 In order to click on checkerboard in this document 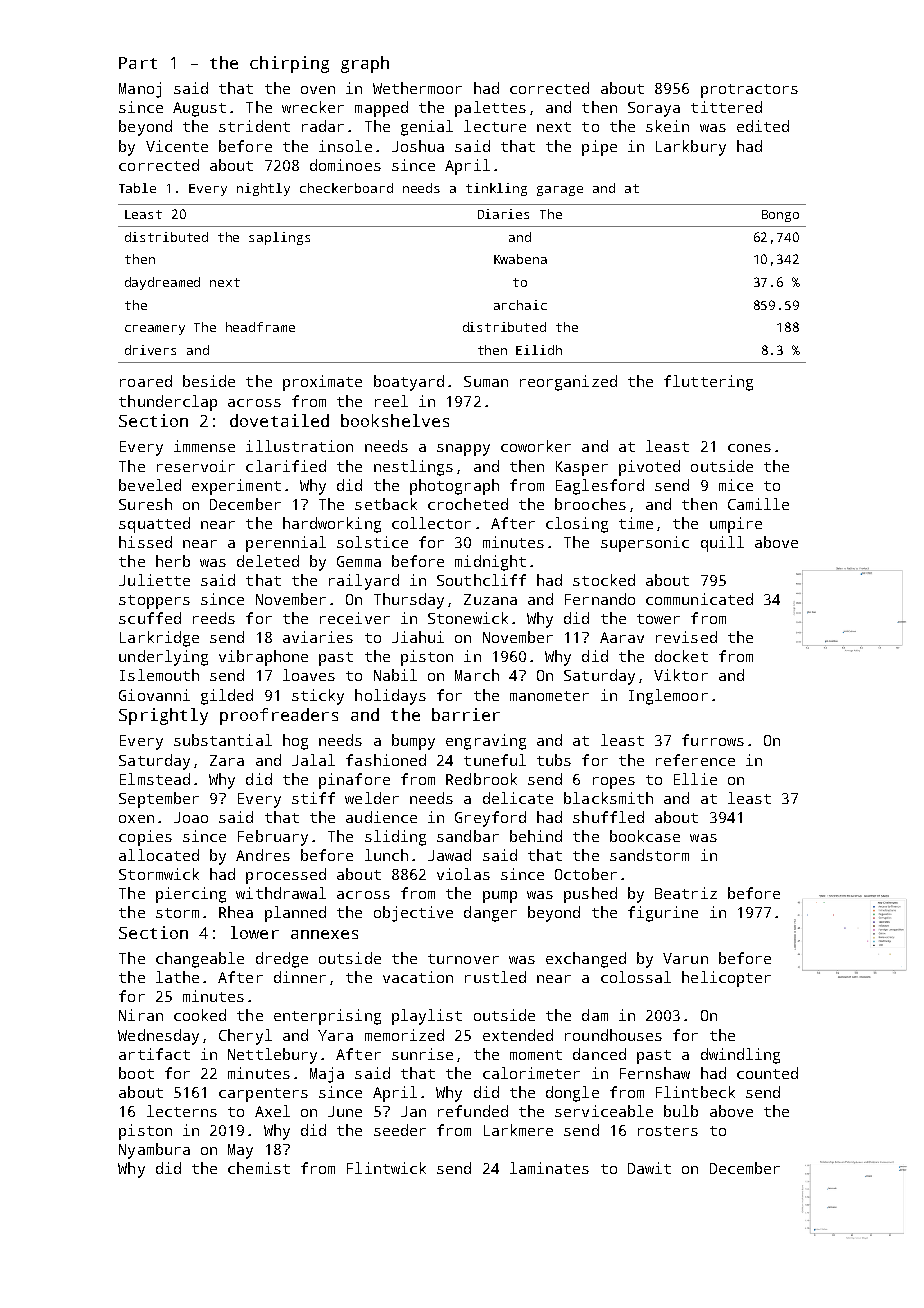, I will do `click(346, 188)`.
